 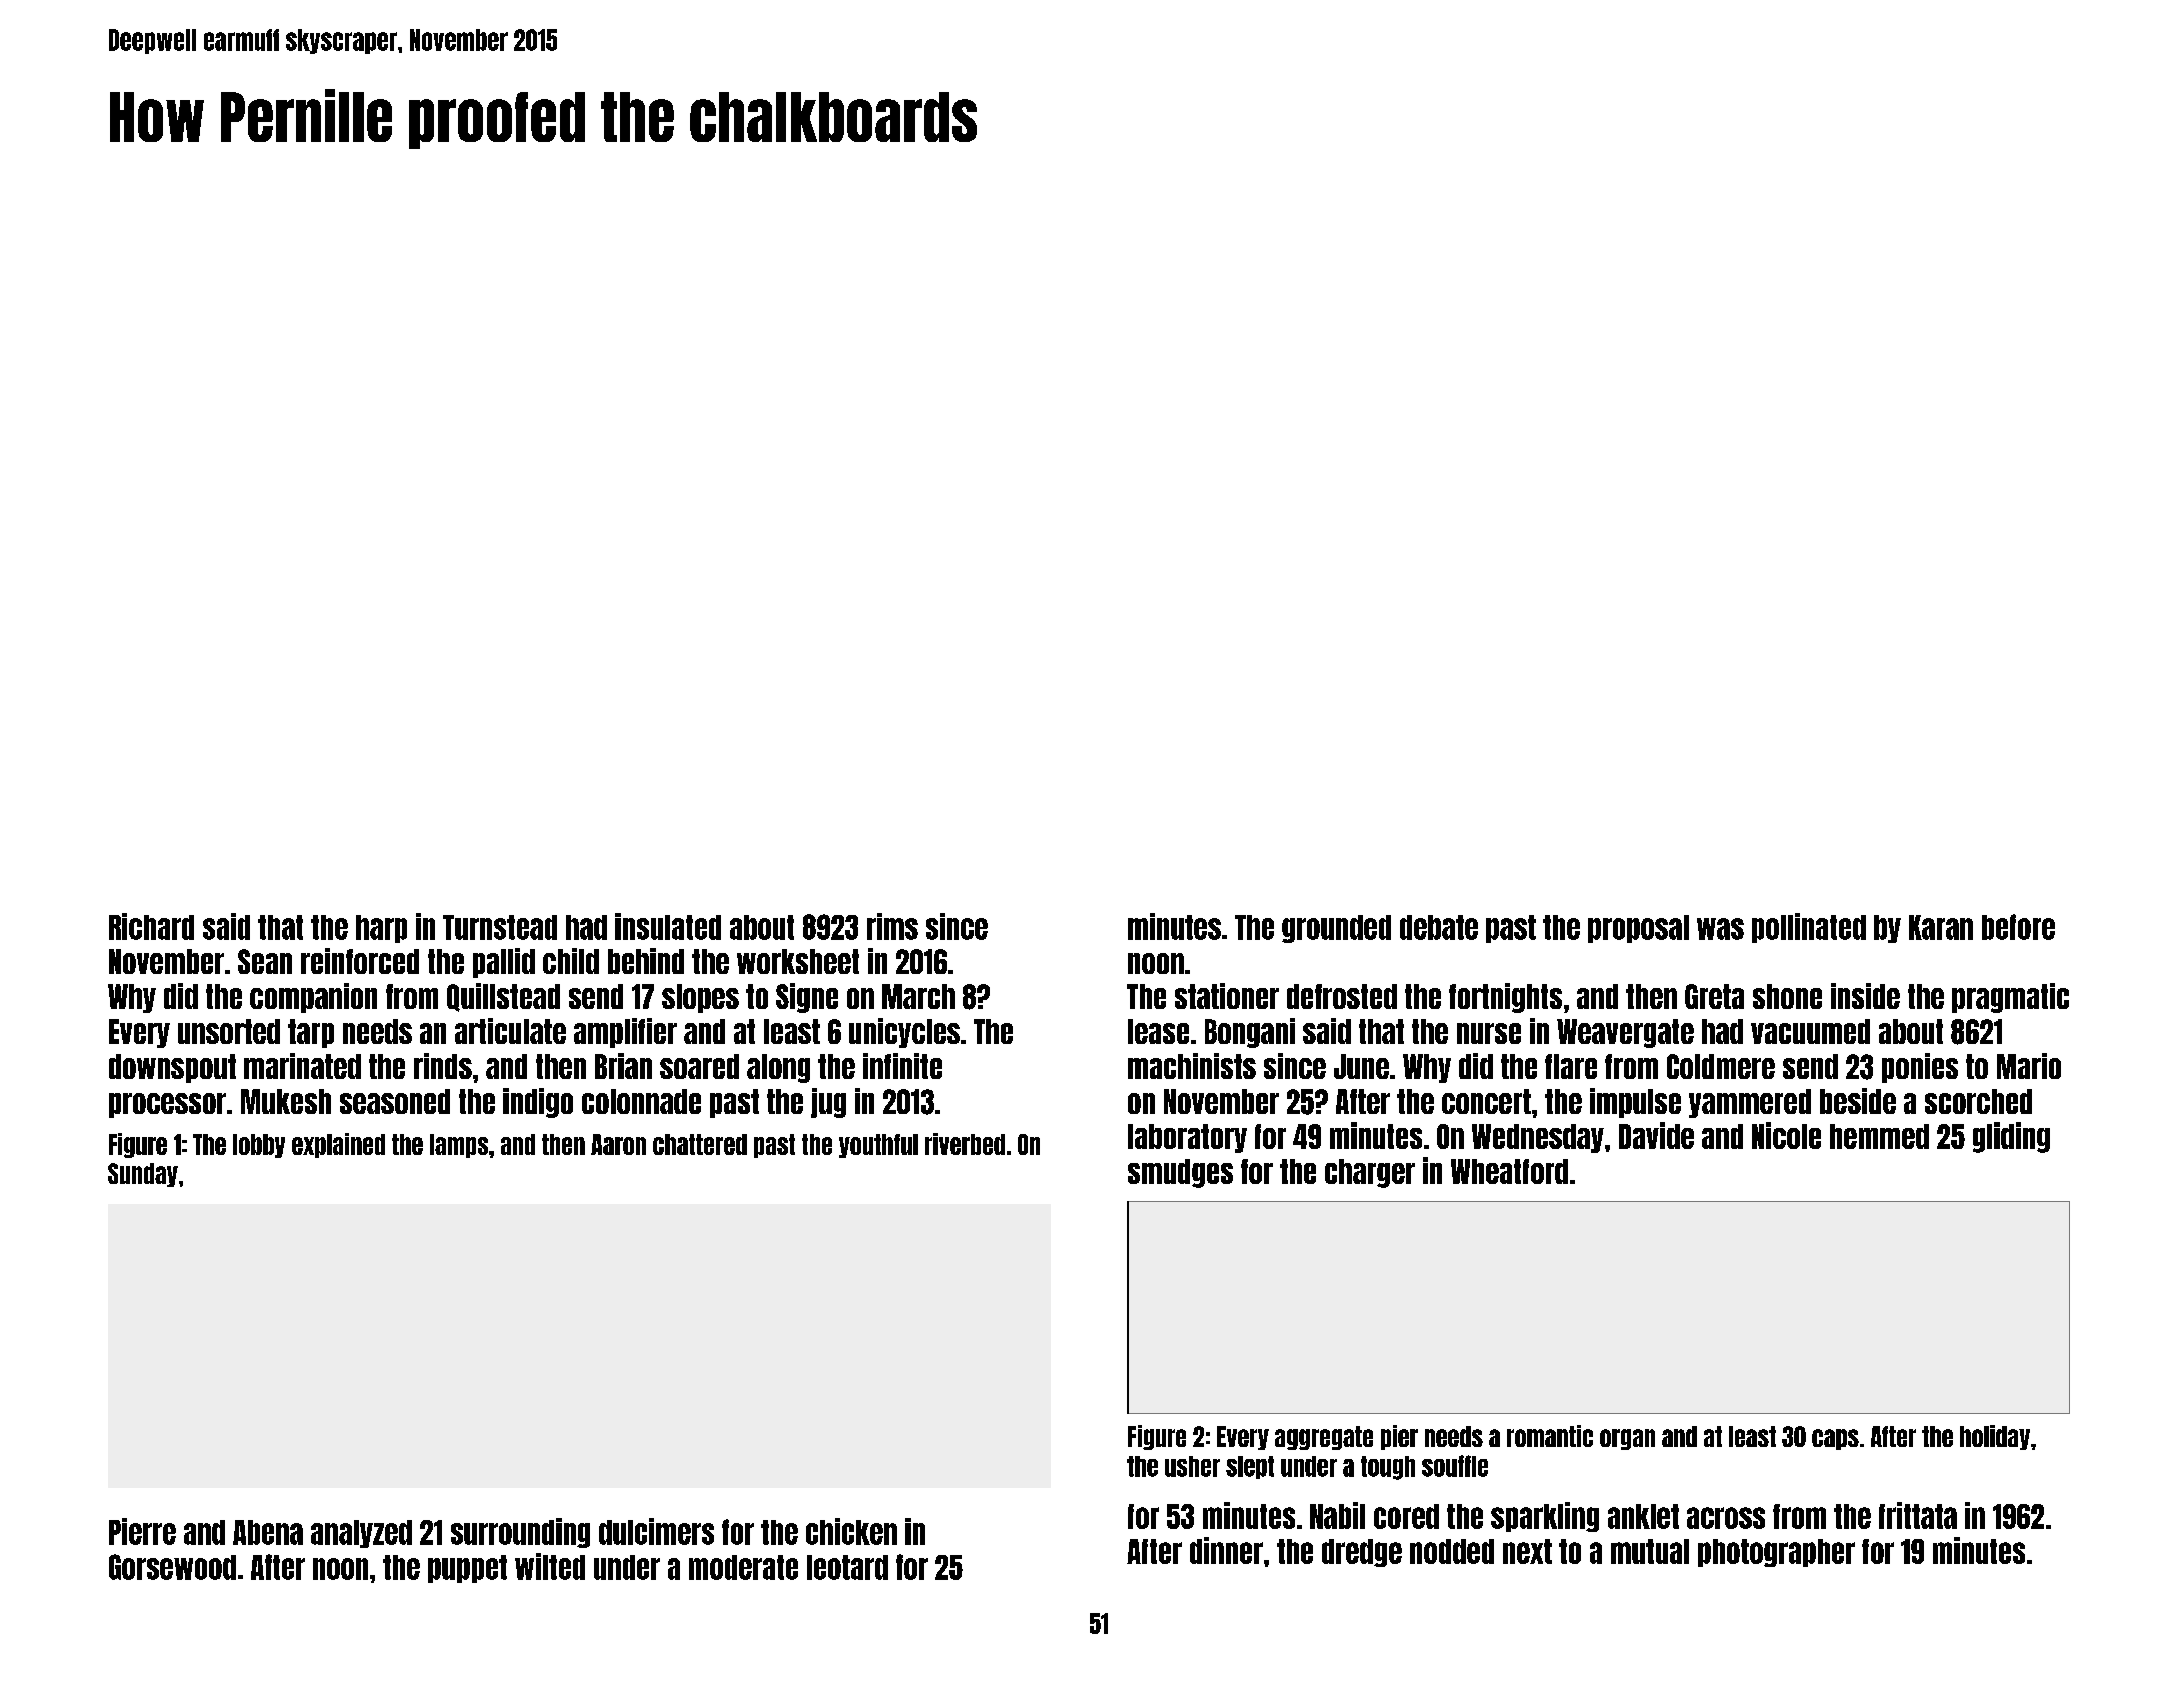 What do you see at coordinates (618, 1144) in the screenshot?
I see `Aaron` at bounding box center [618, 1144].
